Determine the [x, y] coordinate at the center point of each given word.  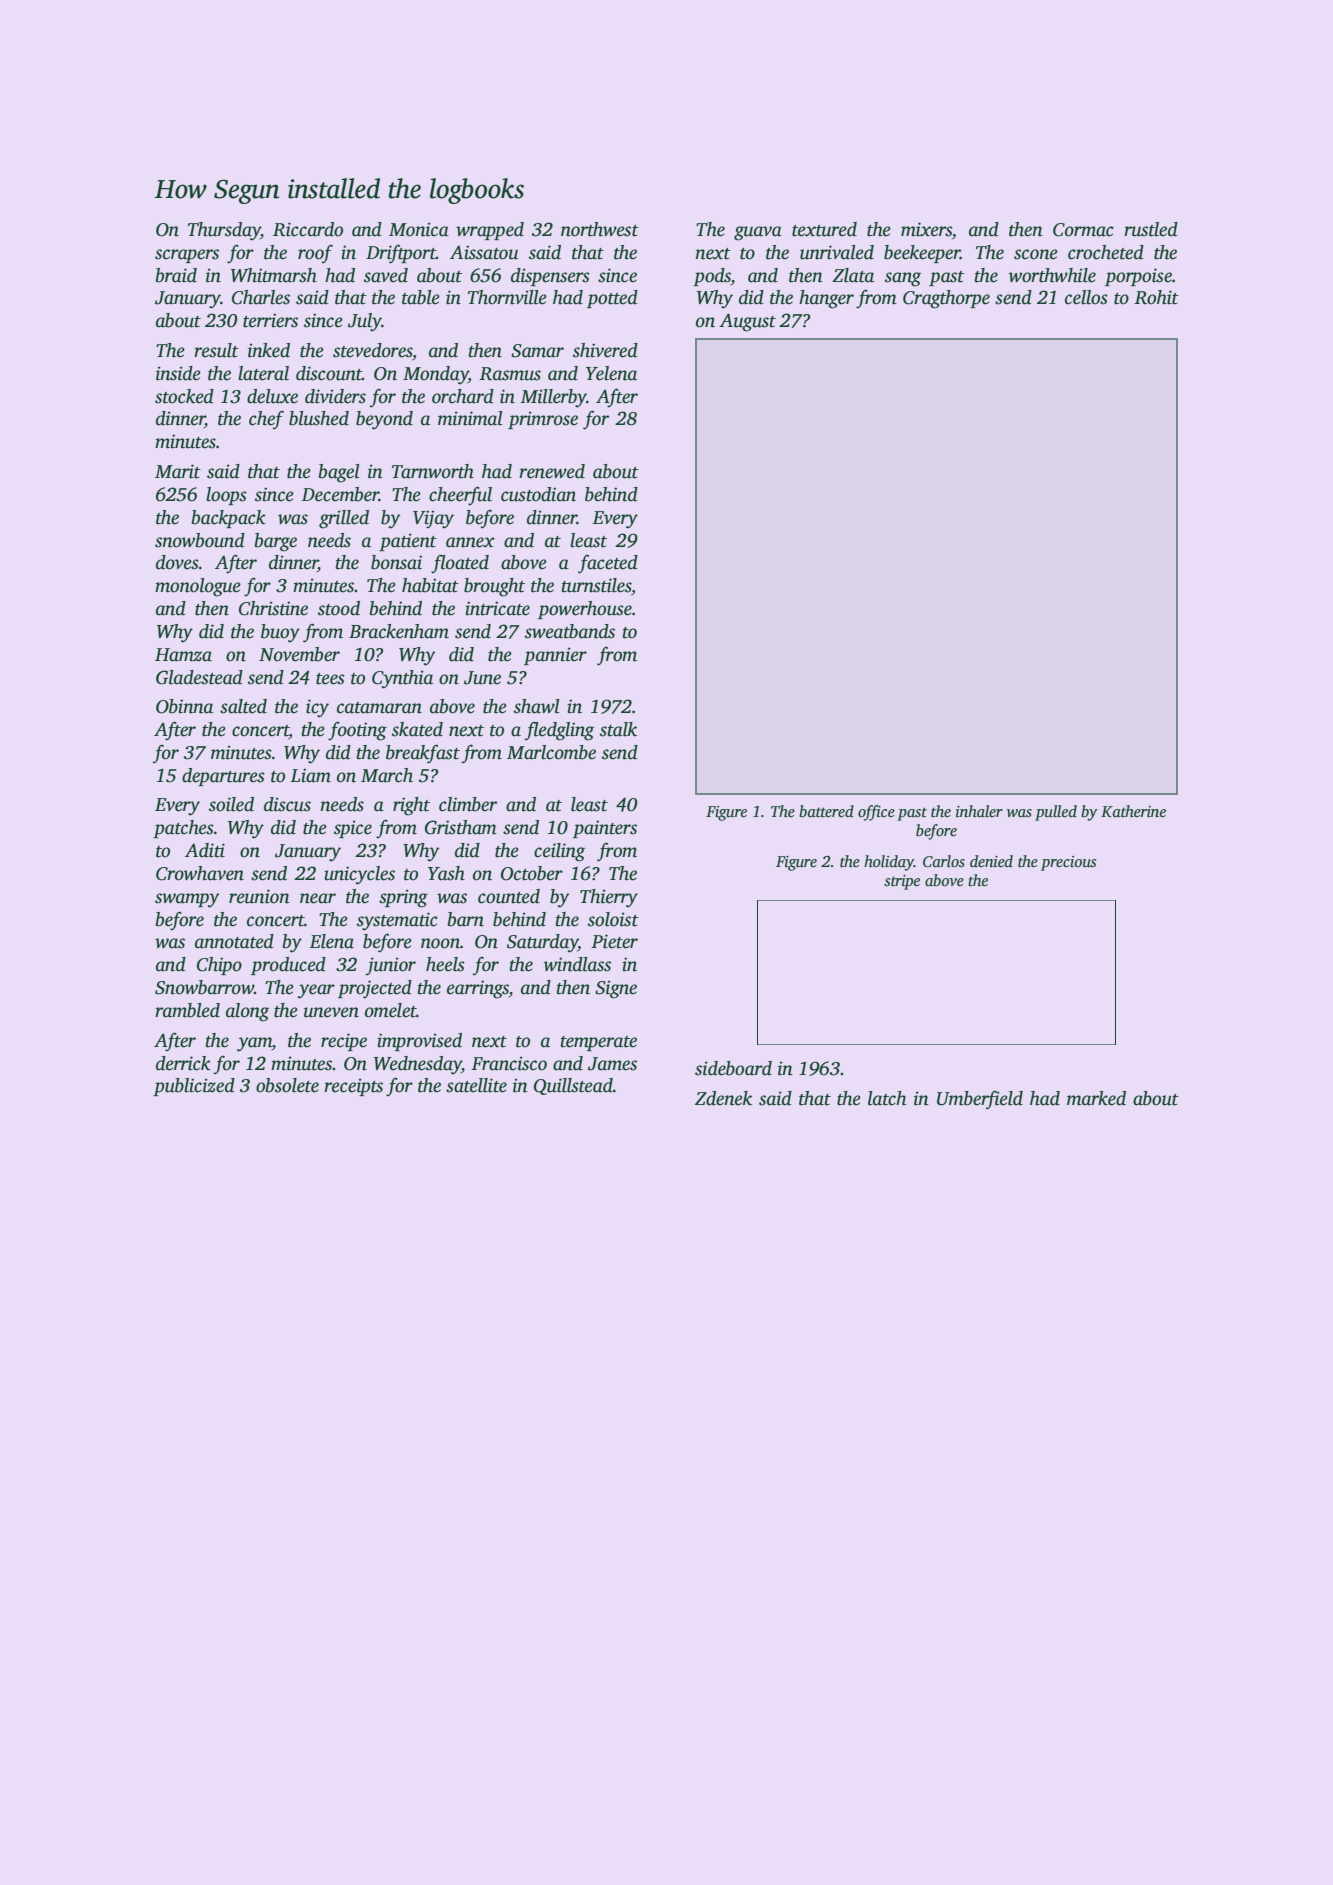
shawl [537, 706]
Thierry [609, 898]
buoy [280, 633]
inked [269, 350]
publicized [194, 1087]
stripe [902, 882]
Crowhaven [200, 873]
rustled [1151, 229]
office [876, 813]
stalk [618, 729]
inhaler [979, 811]
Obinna [184, 706]
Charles [261, 297]
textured [824, 229]
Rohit [1156, 297]
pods [712, 277]
